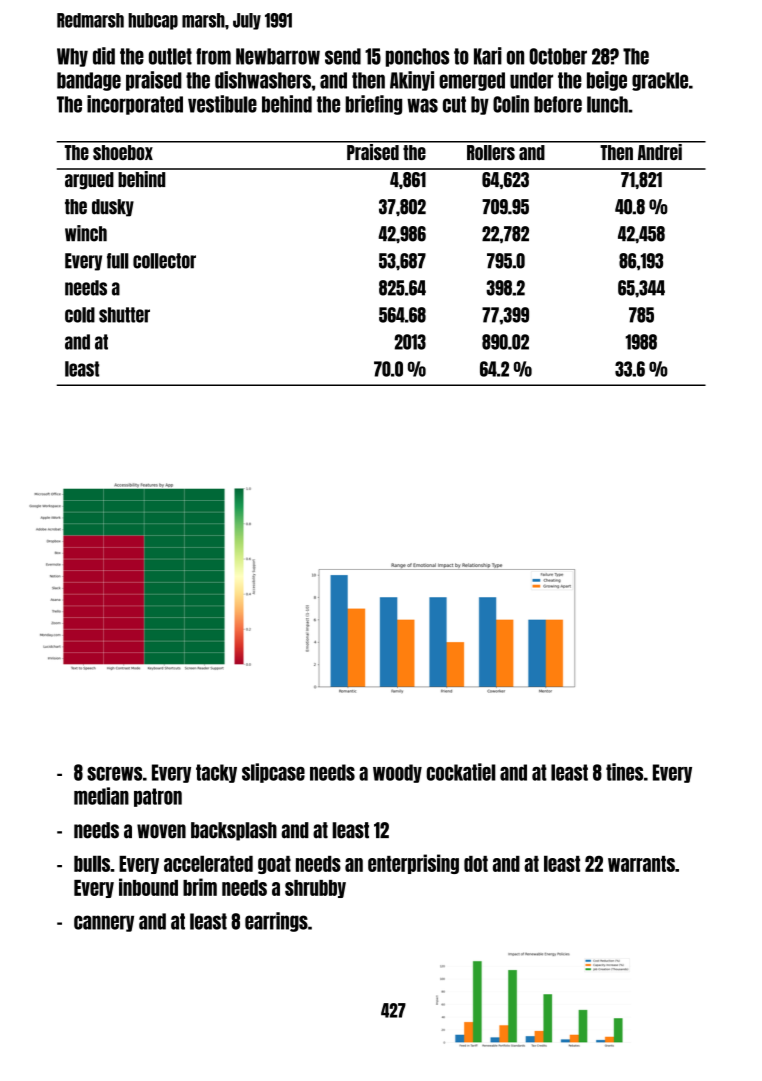 Image resolution: width=762 pixels, height=1081 pixels. Describe the element at coordinates (660, 81) in the image. I see `grackle` at that location.
